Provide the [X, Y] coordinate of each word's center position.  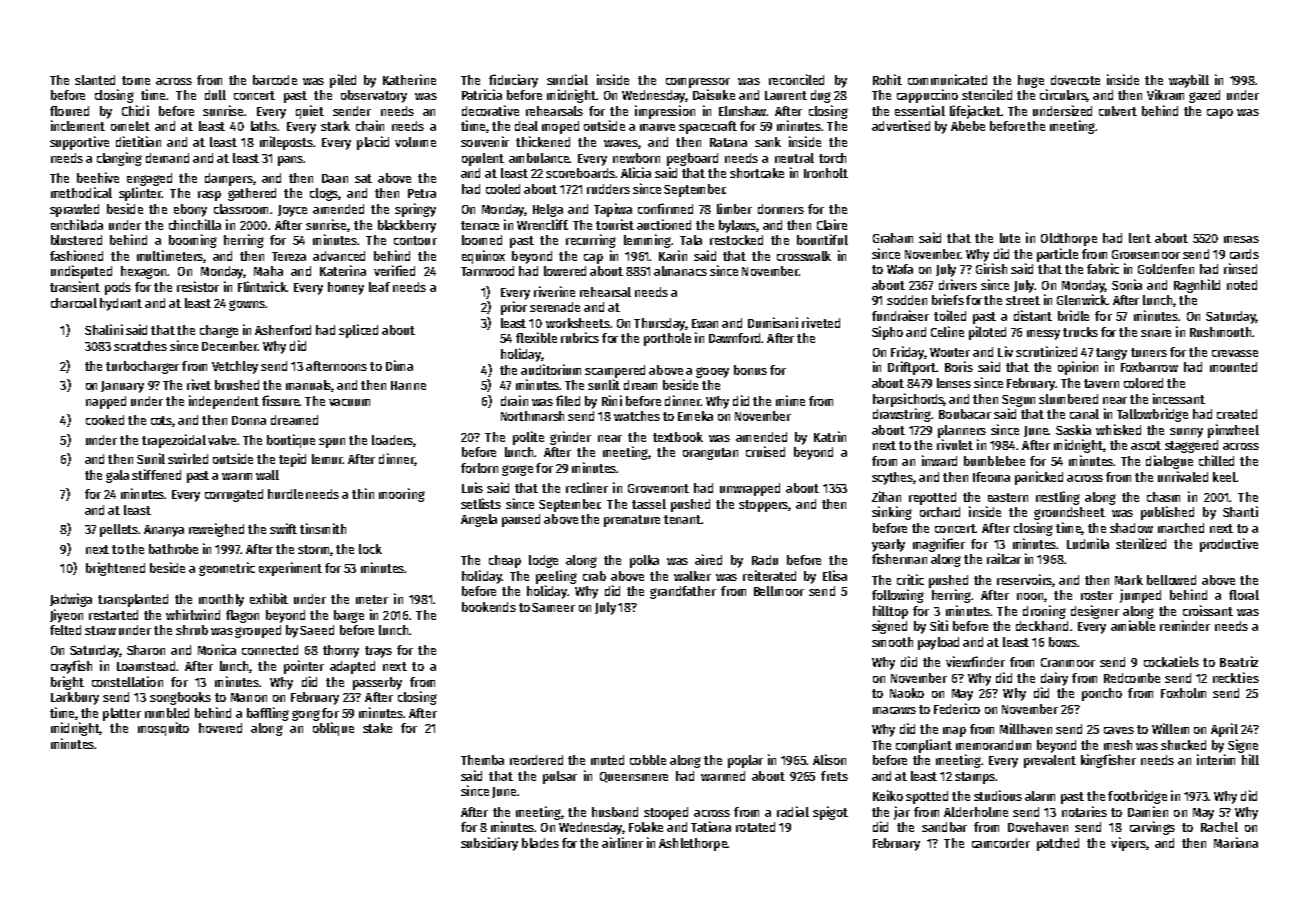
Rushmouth [1220, 332]
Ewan [705, 323]
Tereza [289, 256]
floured [69, 111]
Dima [399, 365]
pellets [119, 530]
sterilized [1141, 543]
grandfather [683, 592]
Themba [482, 760]
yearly [888, 545]
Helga [548, 210]
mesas [1241, 239]
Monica [217, 649]
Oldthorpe [1069, 239]
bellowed [1171, 580]
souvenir [485, 141]
